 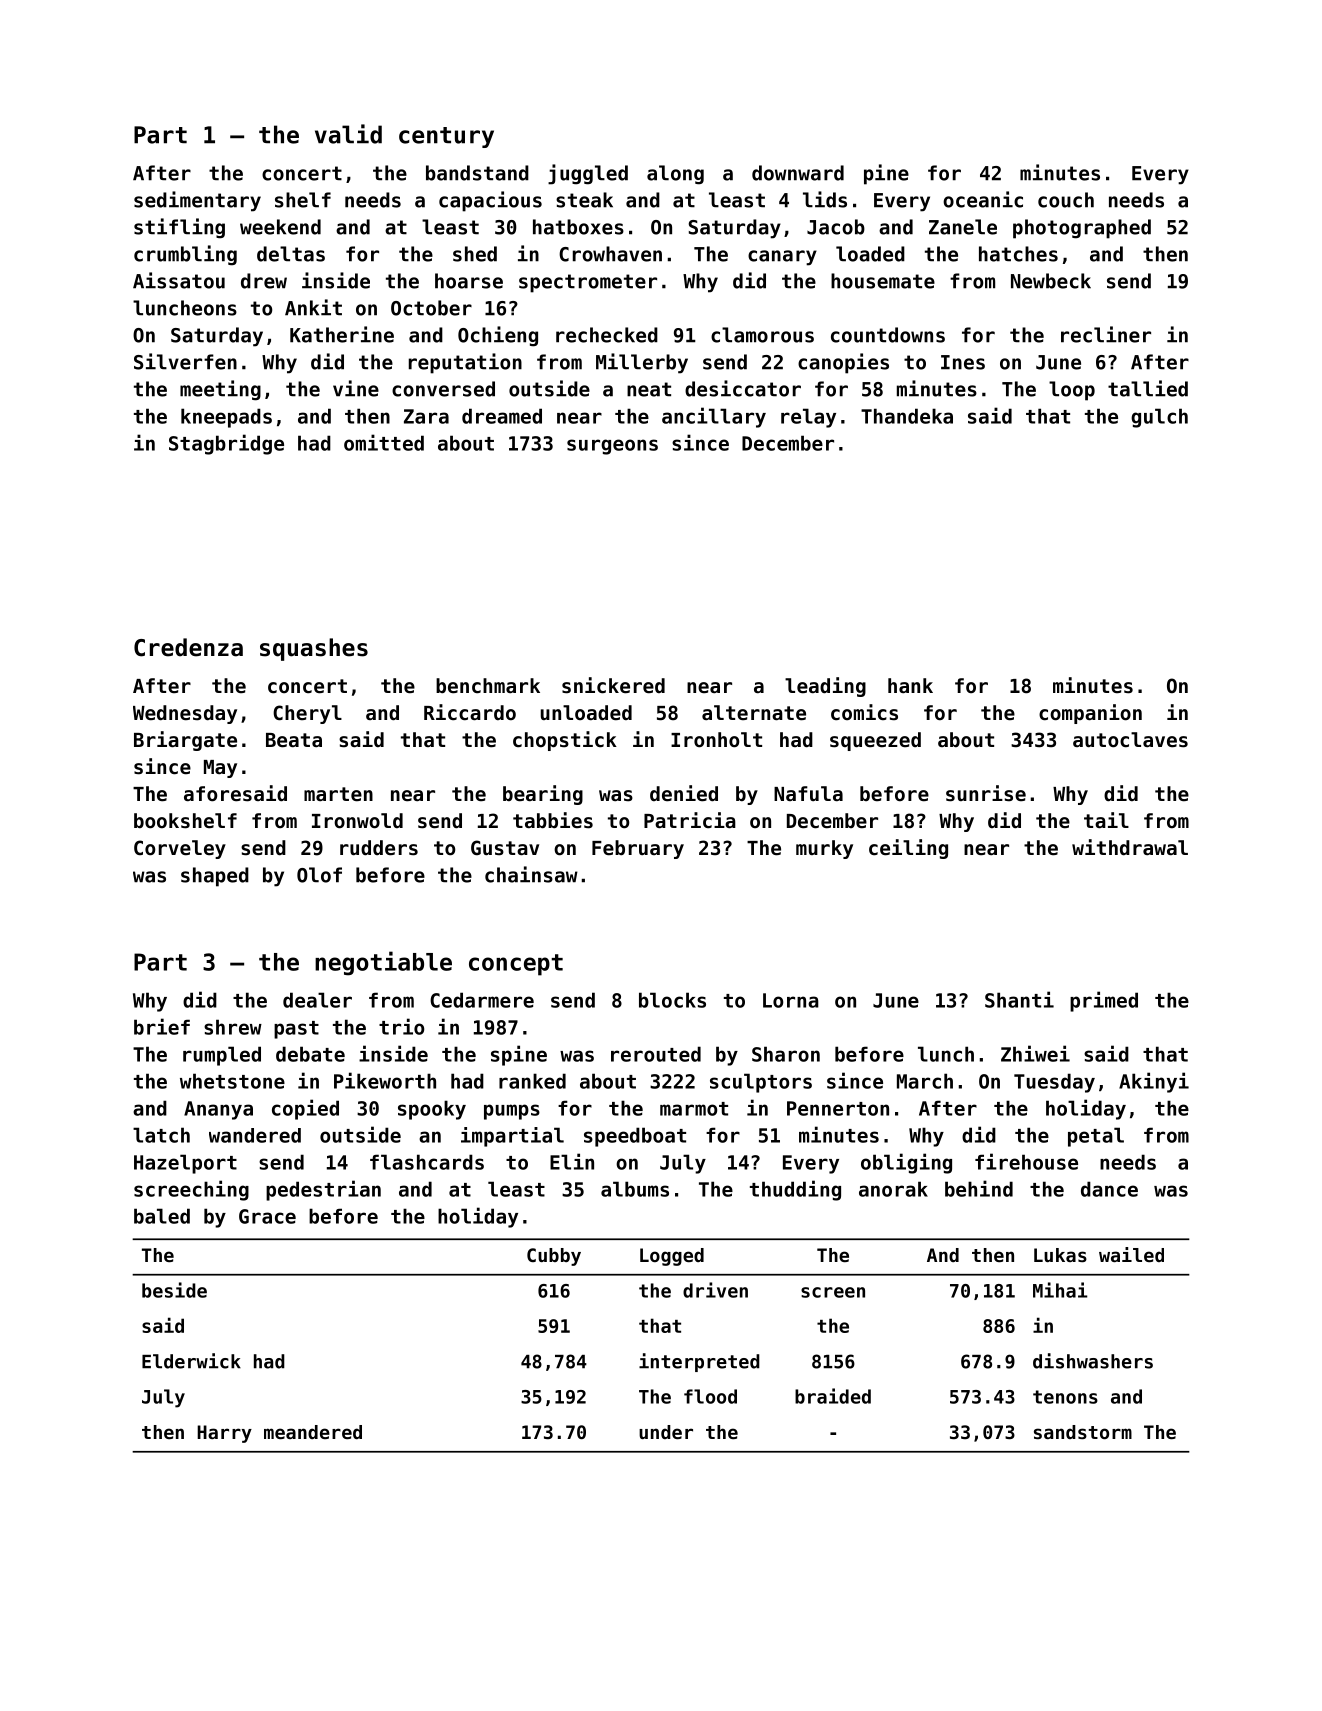 I want to click on squashes, so click(x=314, y=649).
